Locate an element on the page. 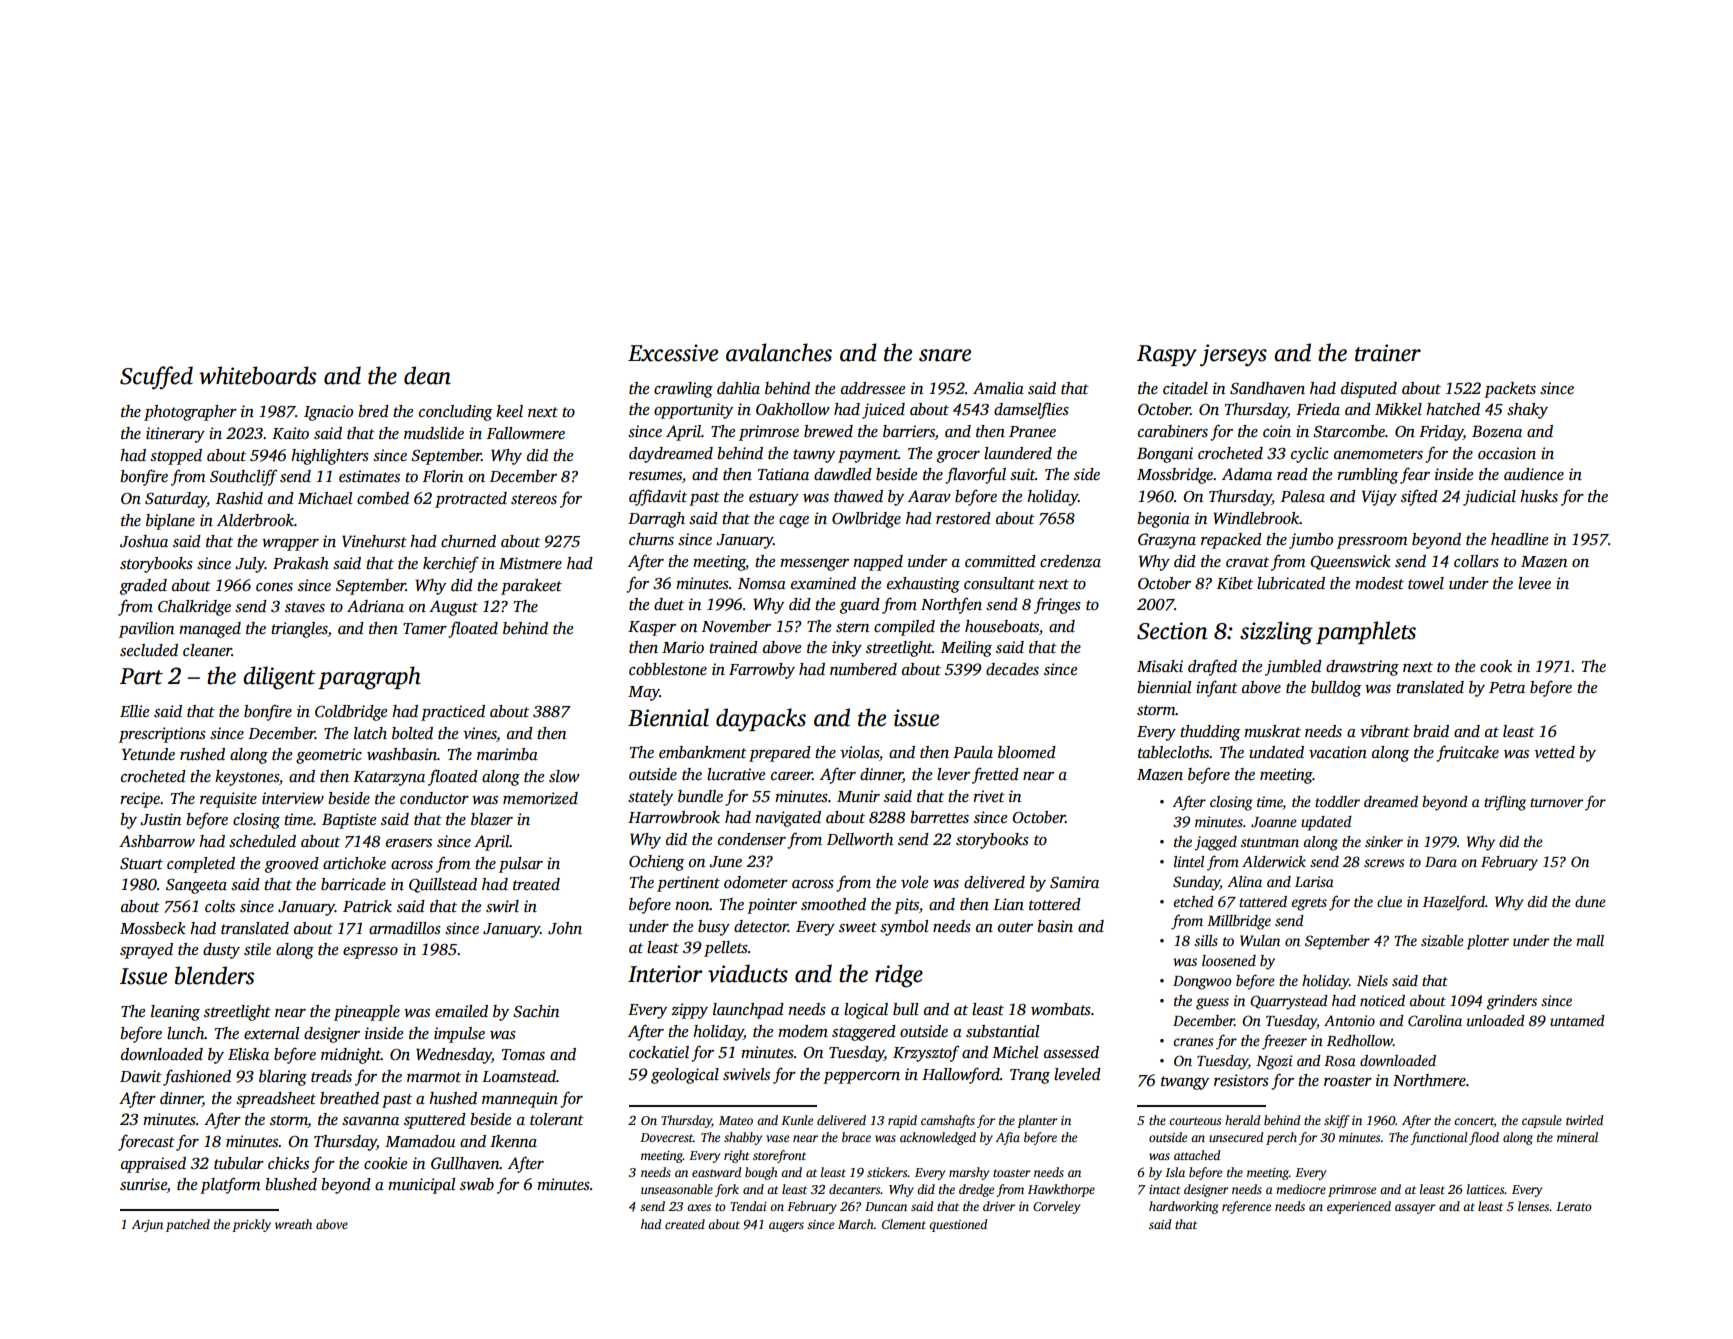 Image resolution: width=1733 pixels, height=1339 pixels. whiteboards is located at coordinates (257, 375).
